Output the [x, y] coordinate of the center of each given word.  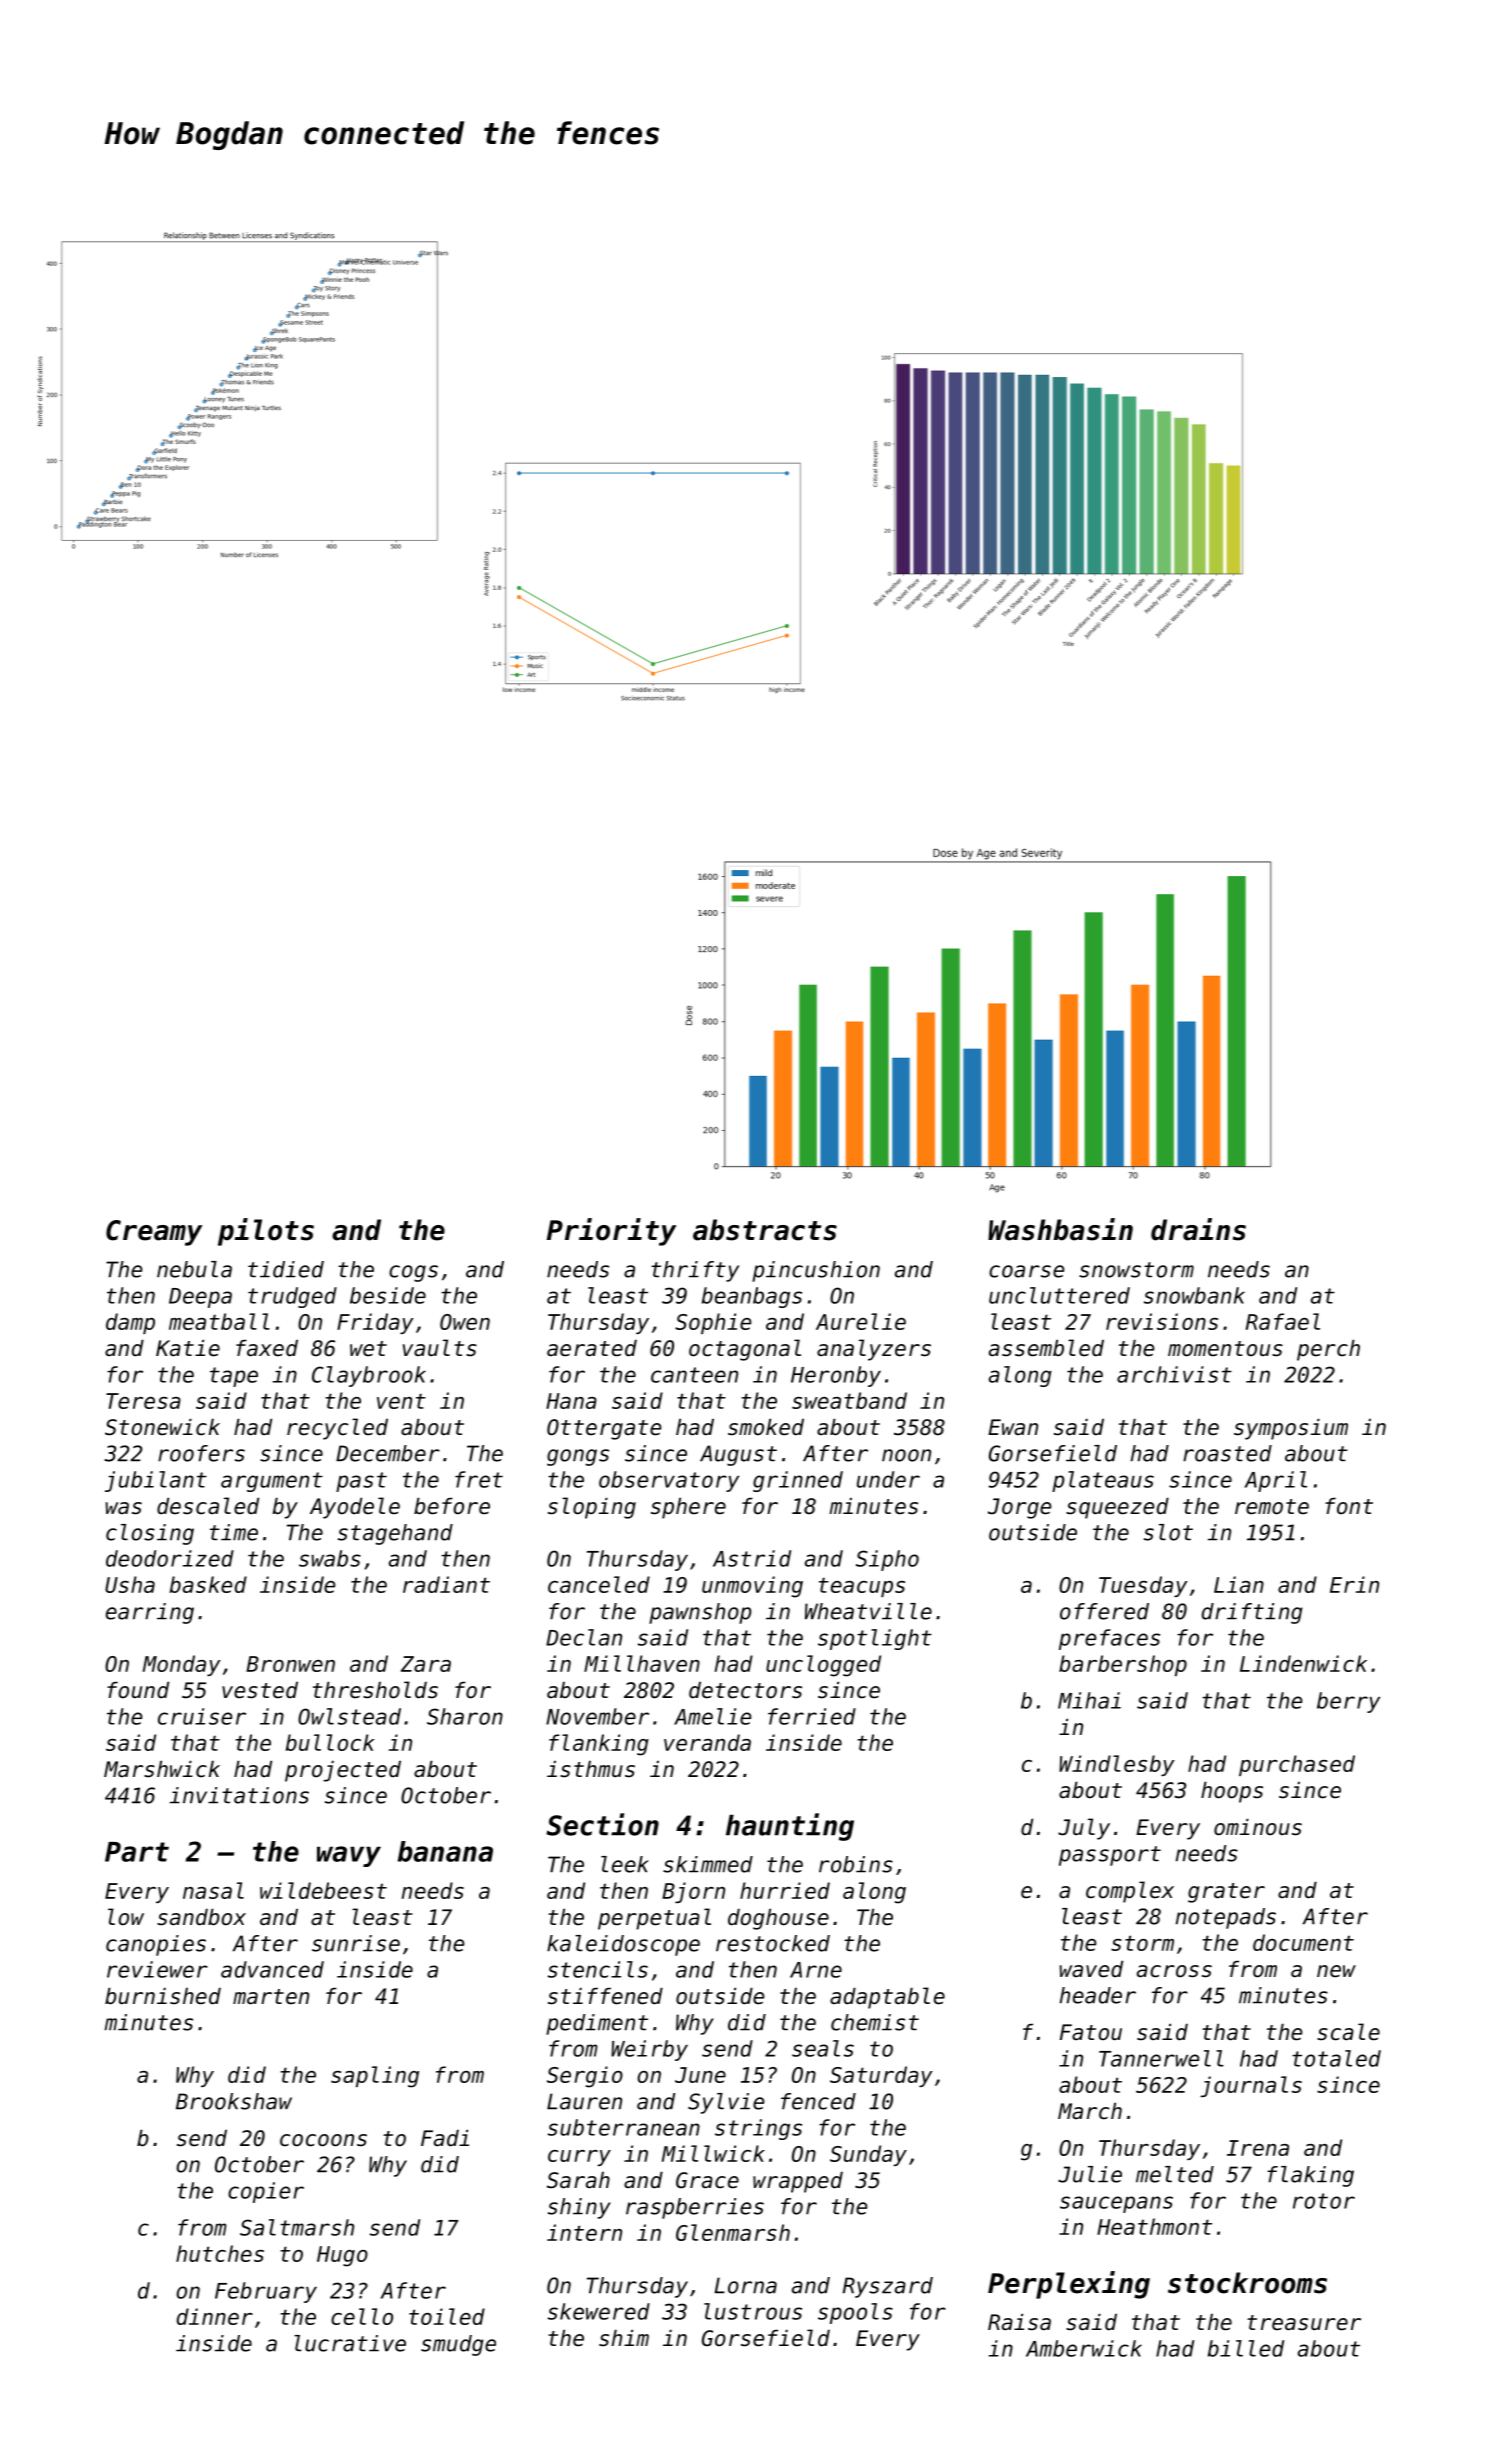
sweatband [849, 1400]
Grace [707, 2180]
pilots [266, 1232]
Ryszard [888, 2287]
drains [1198, 1229]
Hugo [342, 2256]
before [452, 1506]
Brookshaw [234, 2101]
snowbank [1194, 1295]
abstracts [765, 1230]
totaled [1336, 2058]
